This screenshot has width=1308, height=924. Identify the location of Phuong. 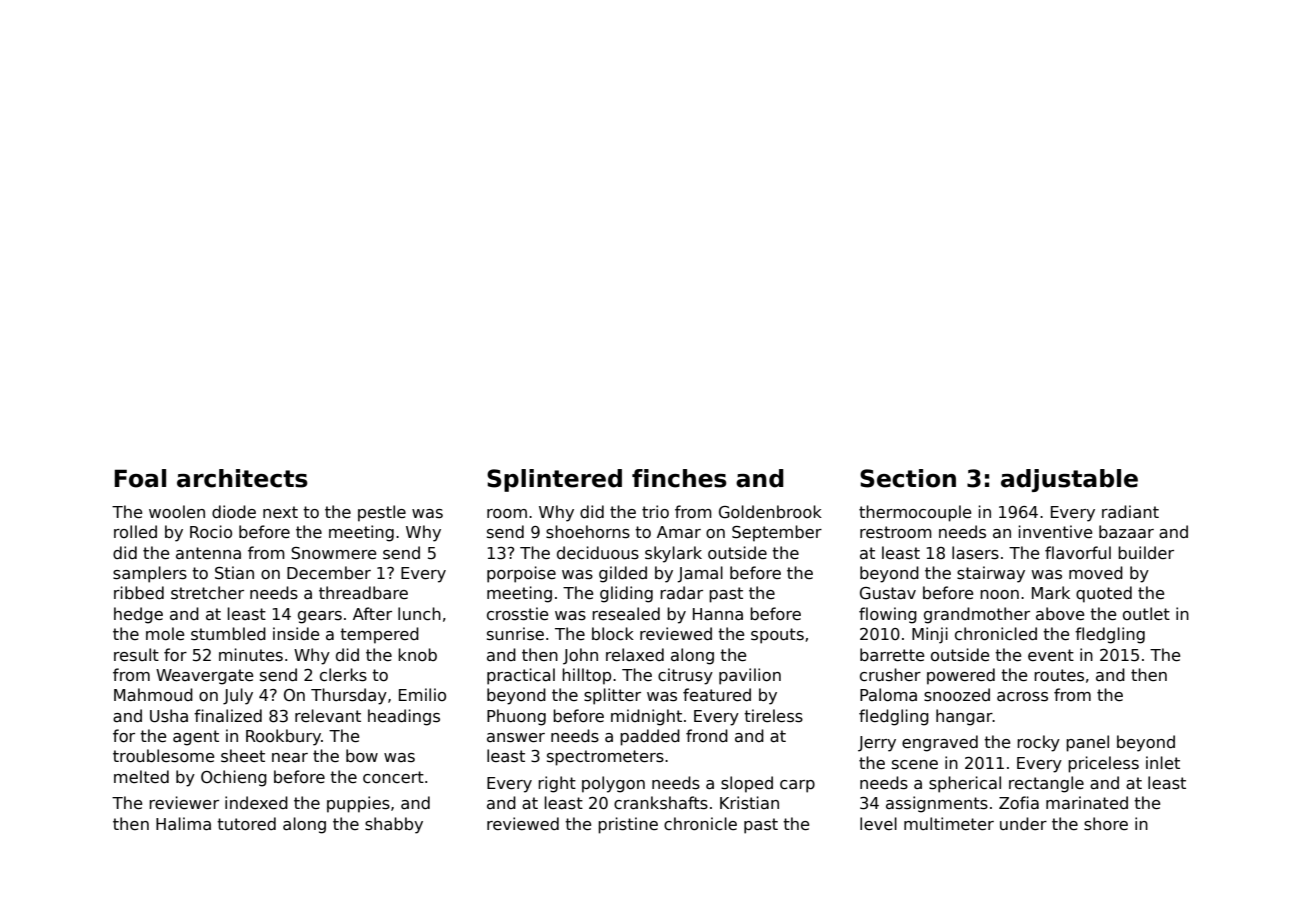
(516, 717).
